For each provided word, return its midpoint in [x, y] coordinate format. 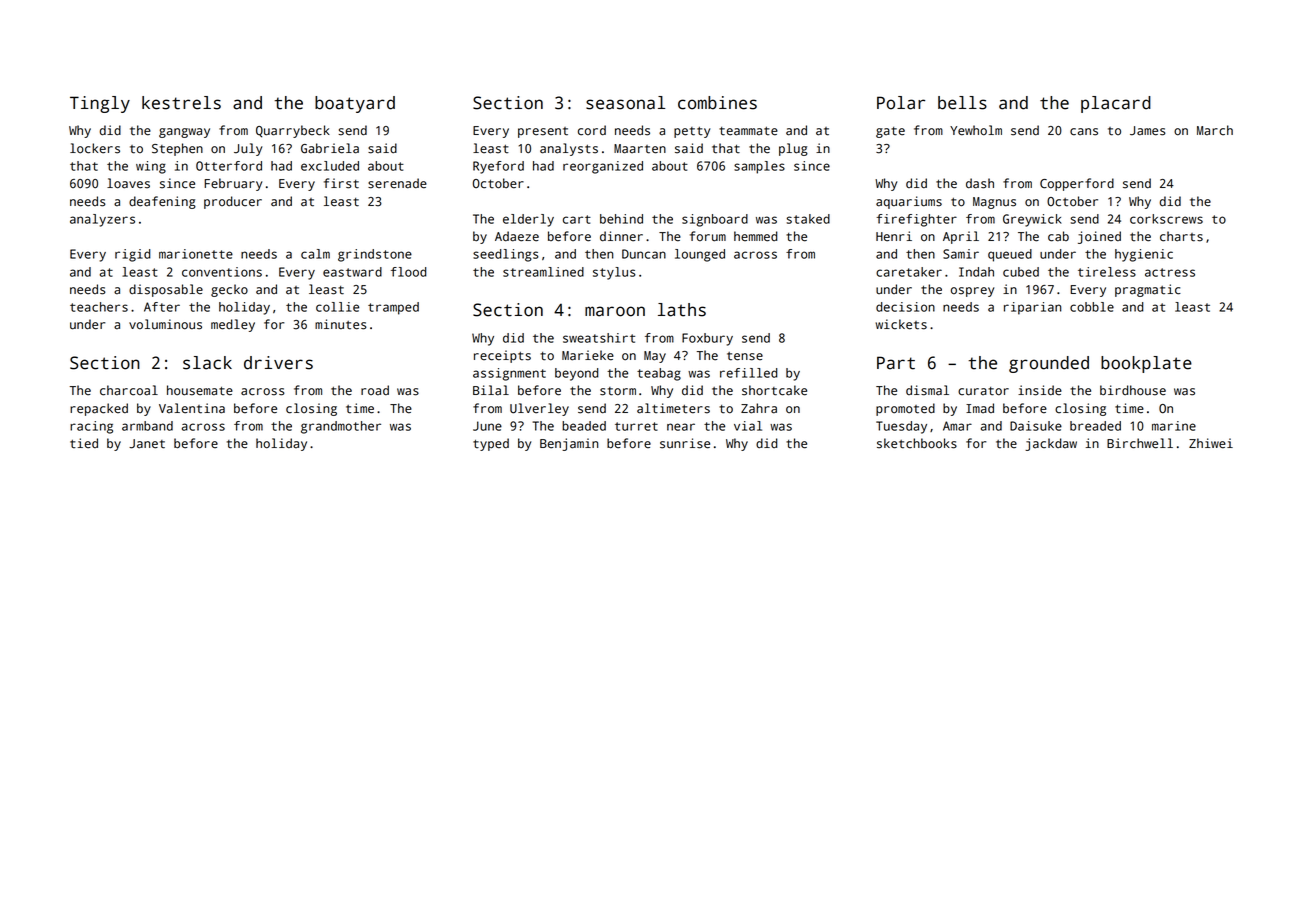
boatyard [355, 104]
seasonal [625, 103]
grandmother [341, 427]
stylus [614, 273]
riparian [1032, 308]
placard [1116, 104]
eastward [352, 272]
